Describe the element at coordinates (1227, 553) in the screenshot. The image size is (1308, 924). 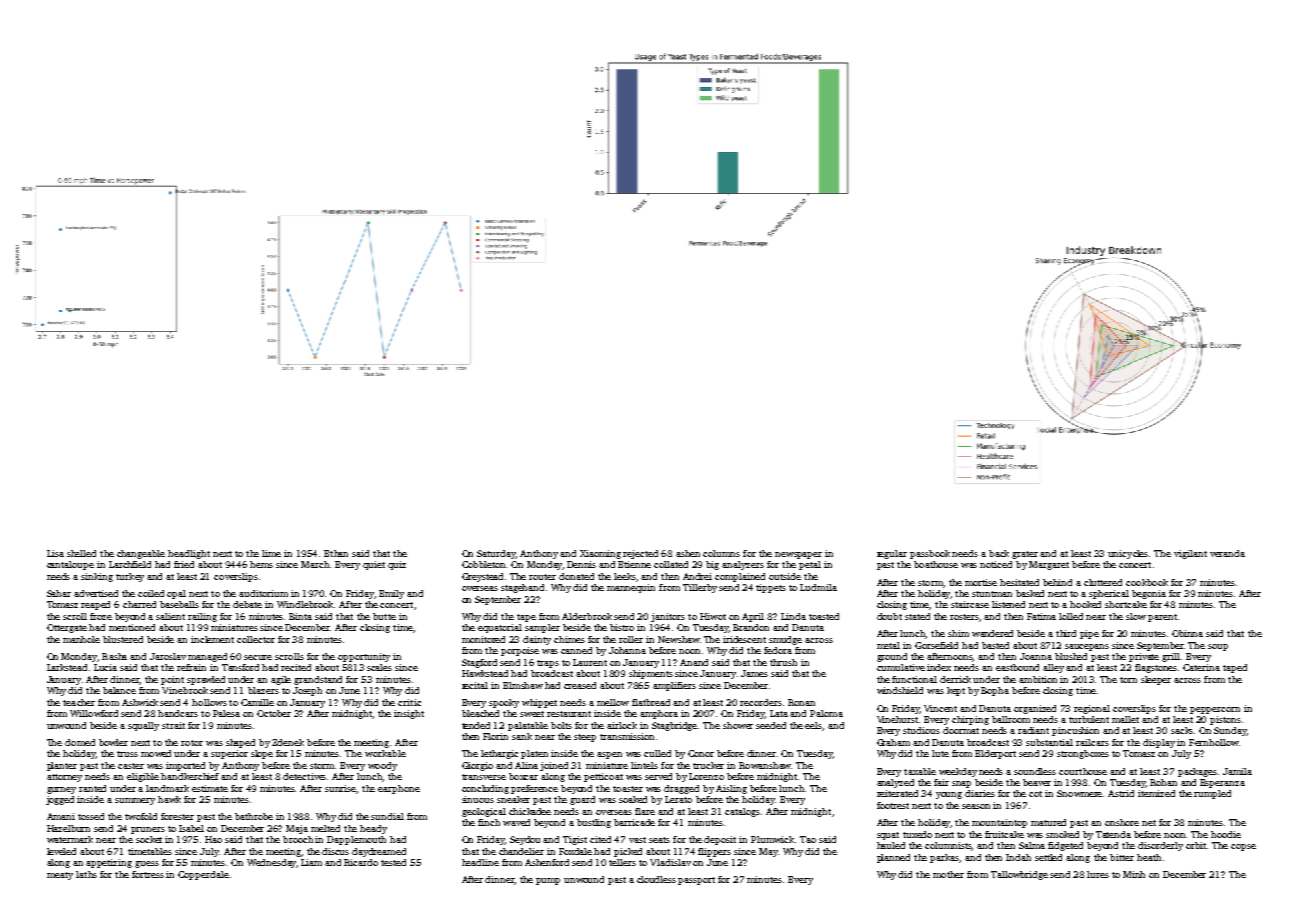
I see `veranda` at that location.
